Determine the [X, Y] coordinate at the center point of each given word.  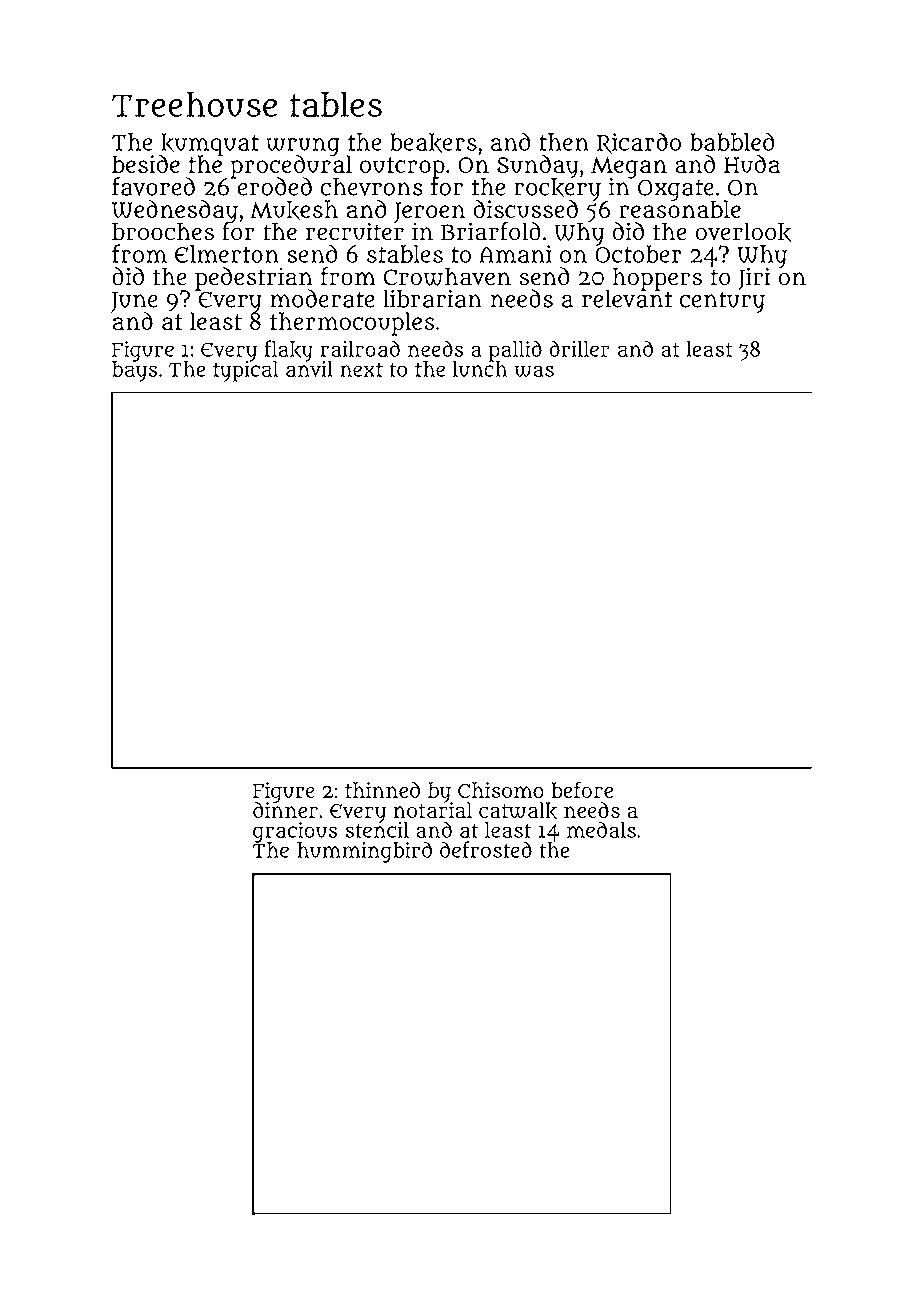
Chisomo [501, 790]
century [722, 302]
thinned [382, 790]
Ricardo [639, 143]
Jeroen [429, 212]
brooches [163, 231]
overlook [743, 232]
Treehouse [194, 104]
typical [246, 371]
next [361, 370]
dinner [285, 810]
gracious [295, 832]
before [582, 789]
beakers [433, 143]
